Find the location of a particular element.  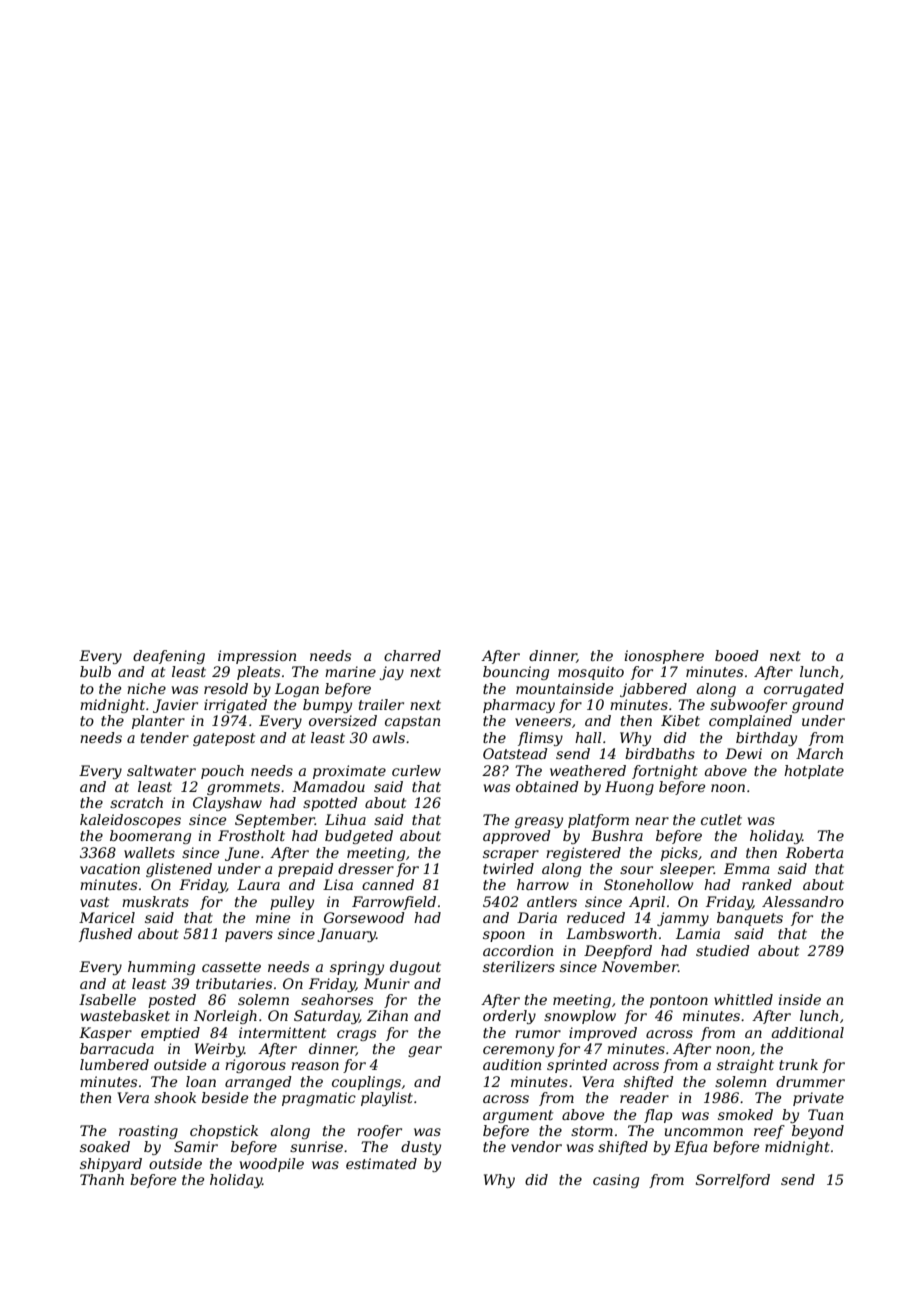

sterilizers is located at coordinates (519, 967).
